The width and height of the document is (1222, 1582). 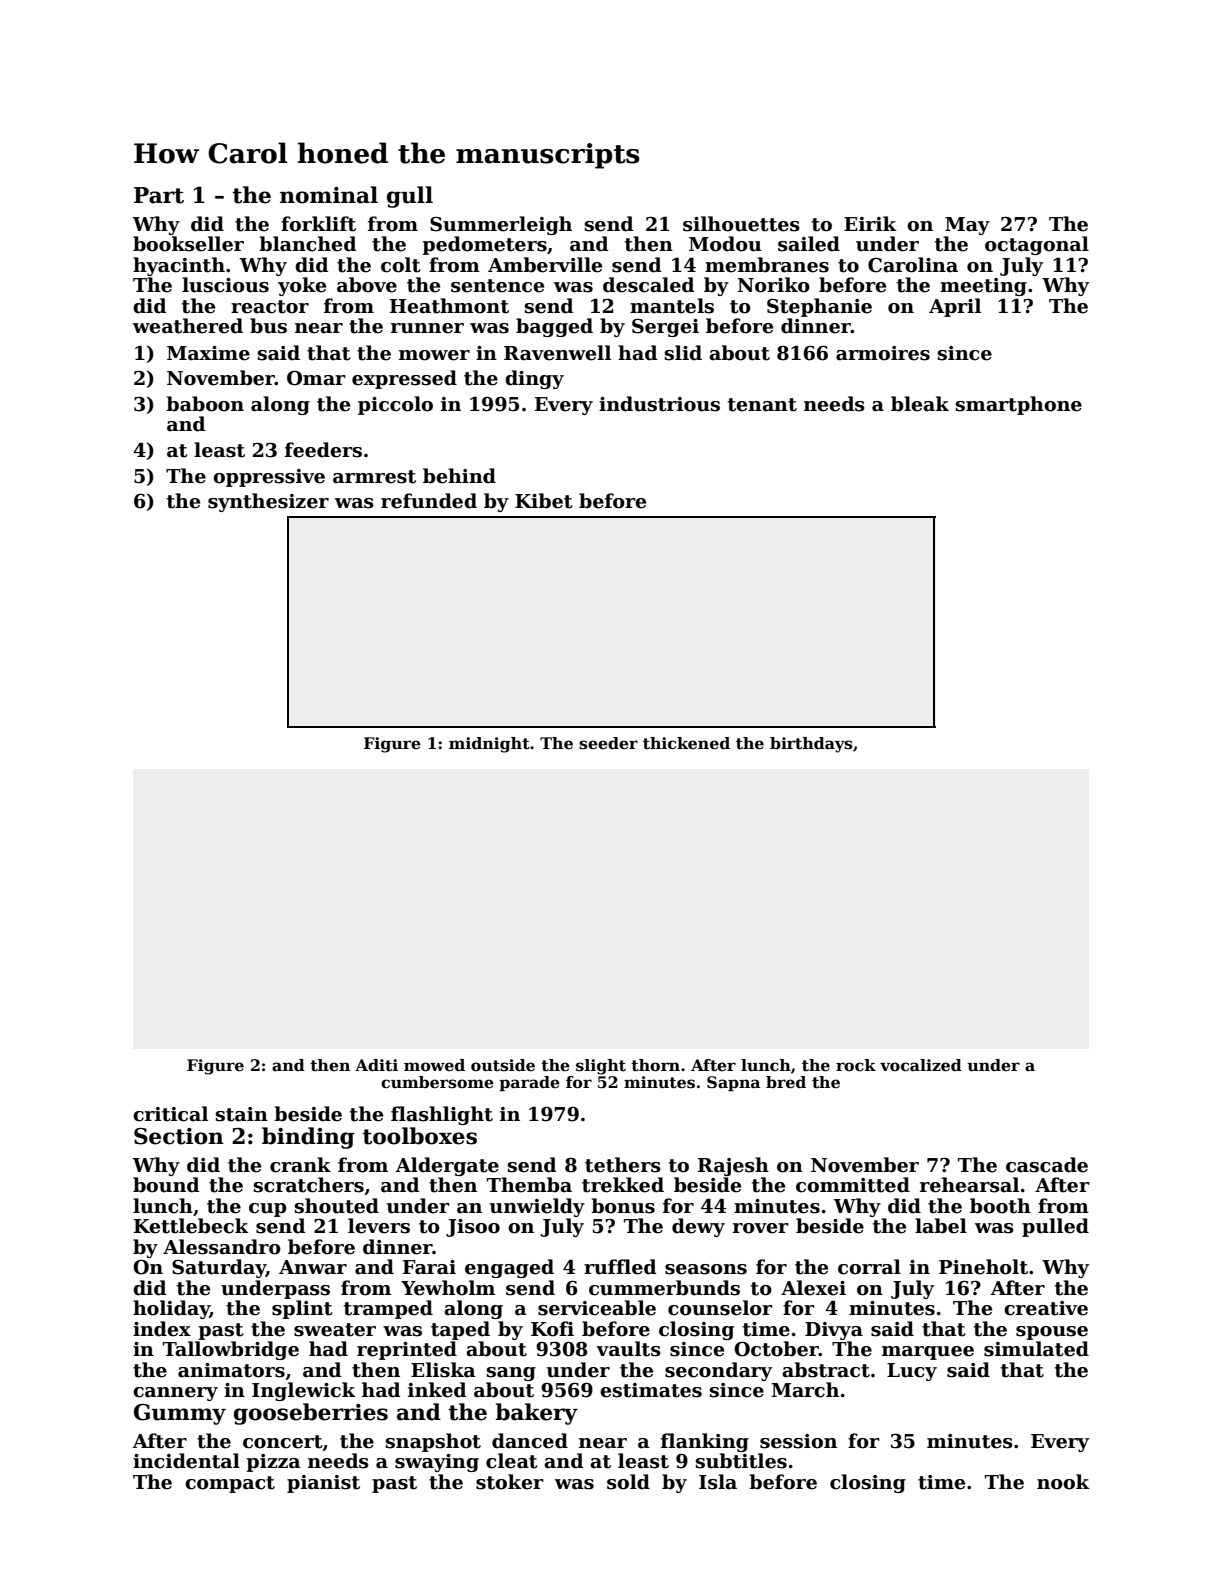 What do you see at coordinates (819, 307) in the document?
I see `Stephanie` at bounding box center [819, 307].
